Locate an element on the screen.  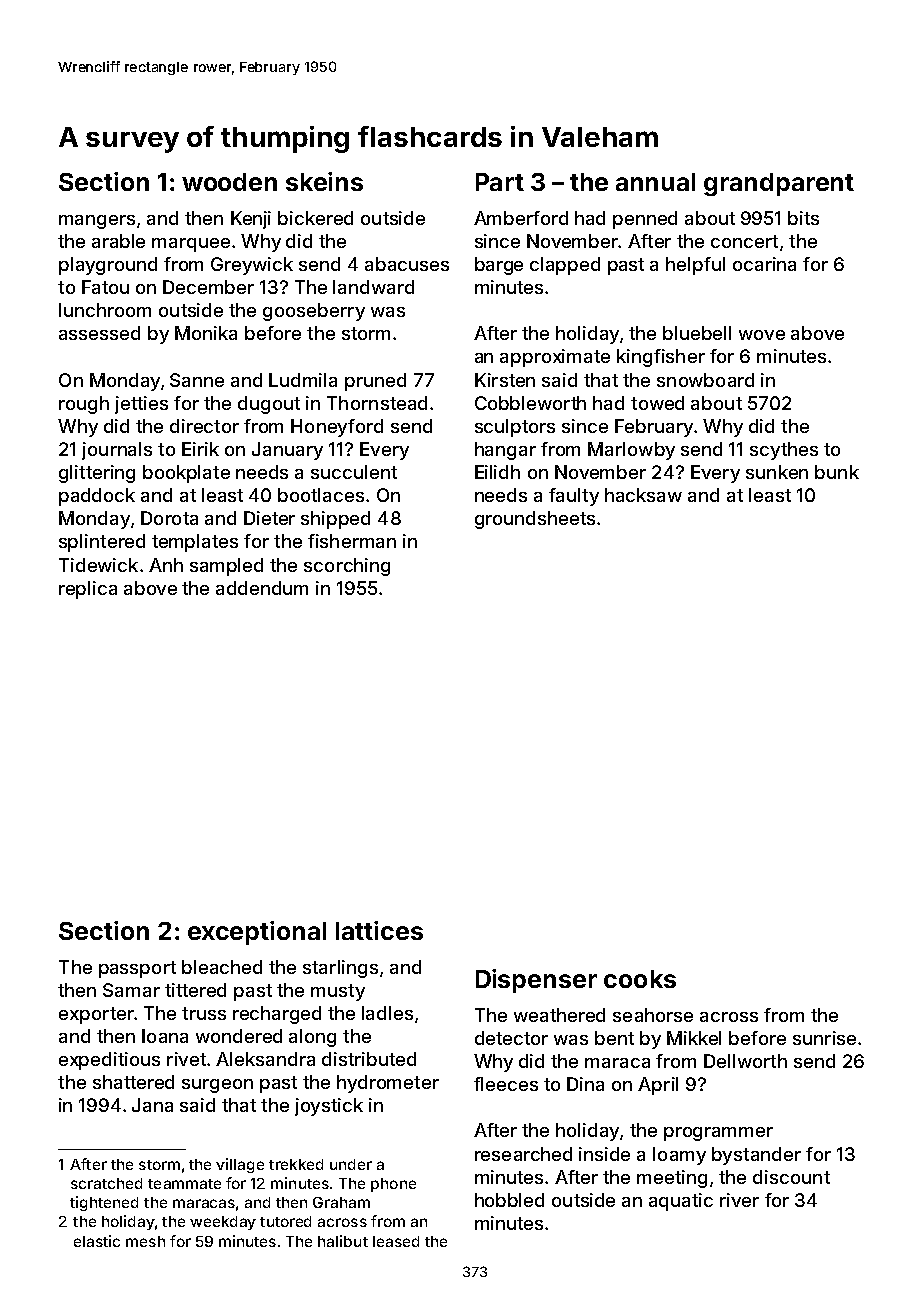
mangers is located at coordinates (97, 222).
